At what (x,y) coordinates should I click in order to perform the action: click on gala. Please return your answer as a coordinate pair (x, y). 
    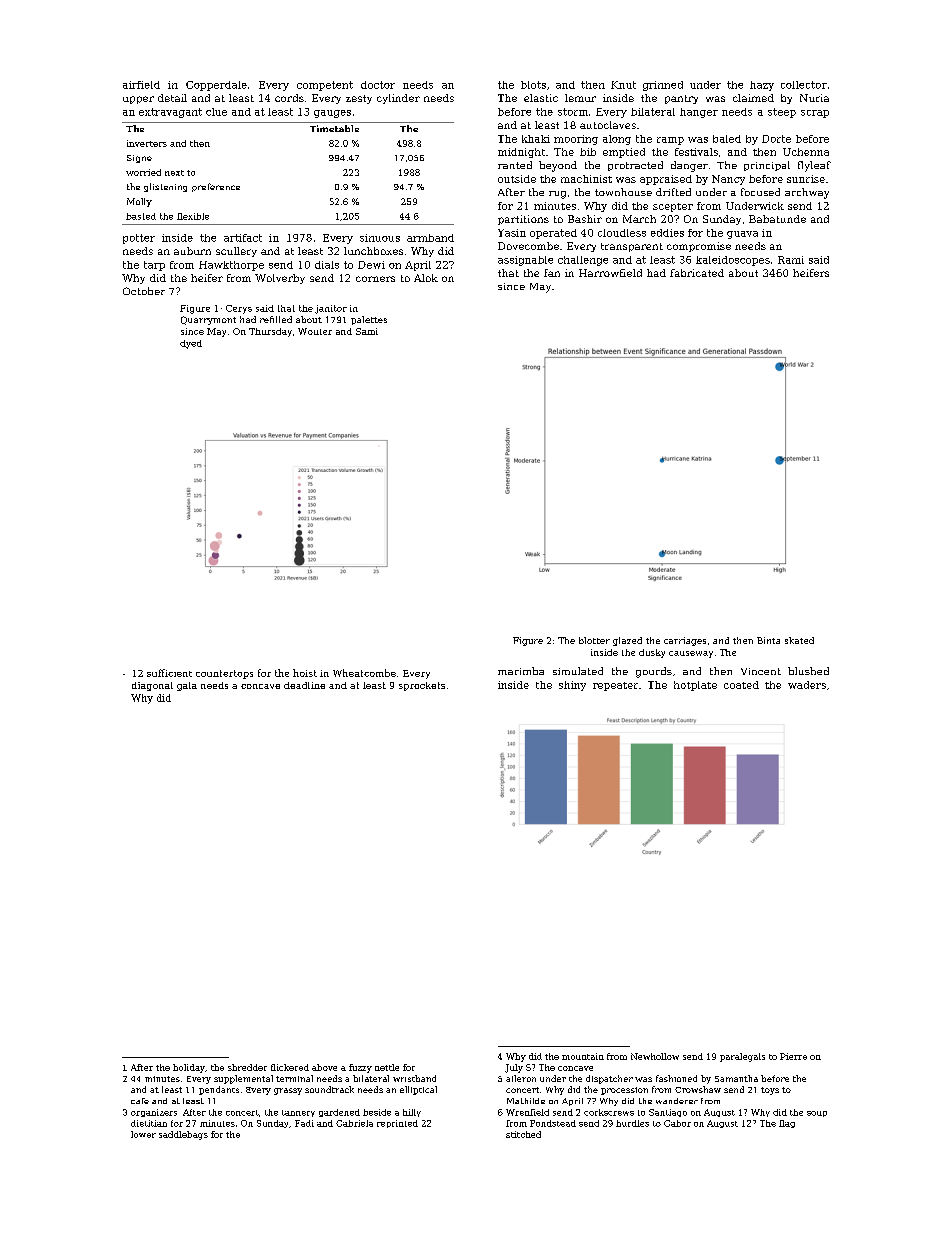
    Looking at the image, I should click on (187, 686).
